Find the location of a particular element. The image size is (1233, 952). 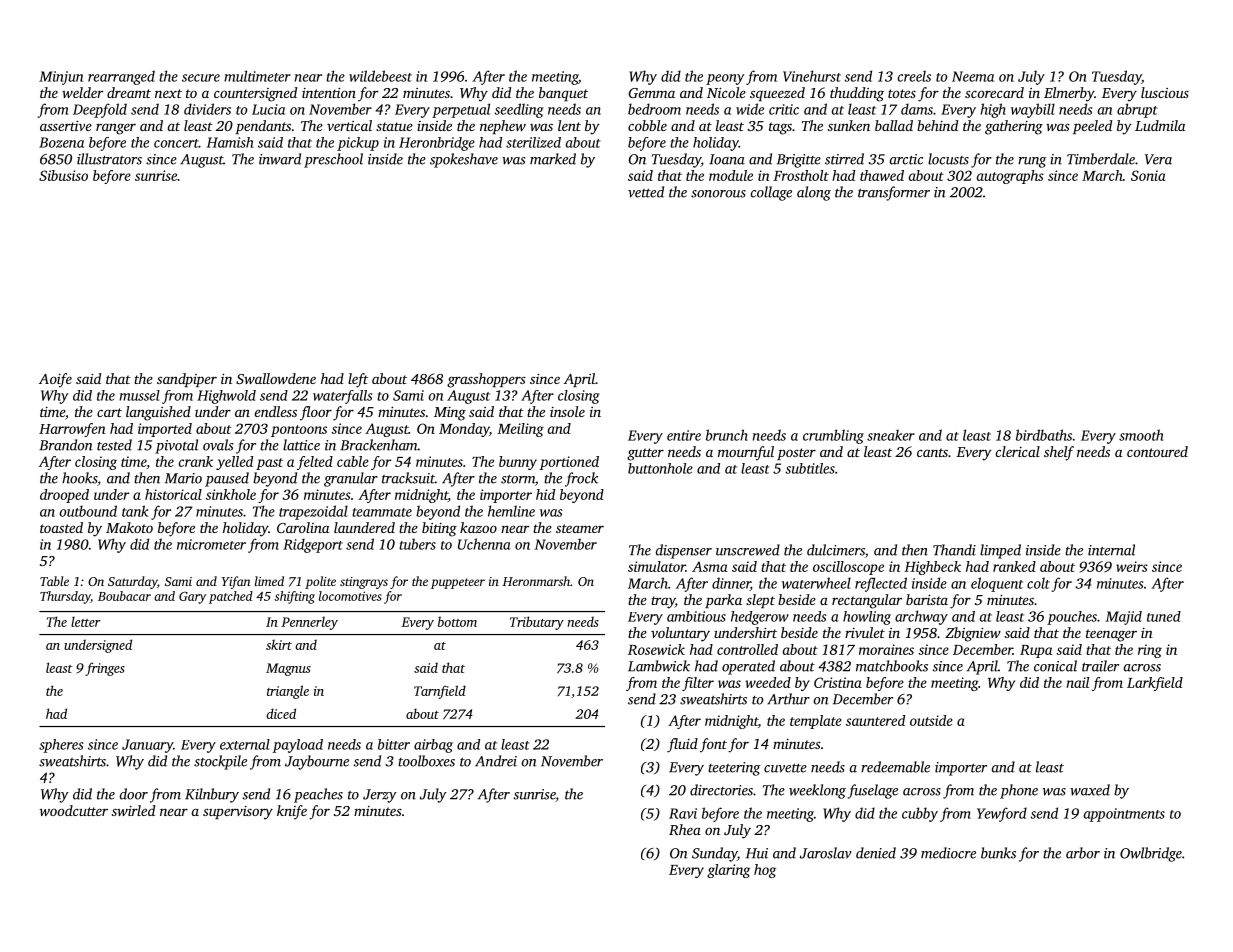

sonorous is located at coordinates (718, 194).
